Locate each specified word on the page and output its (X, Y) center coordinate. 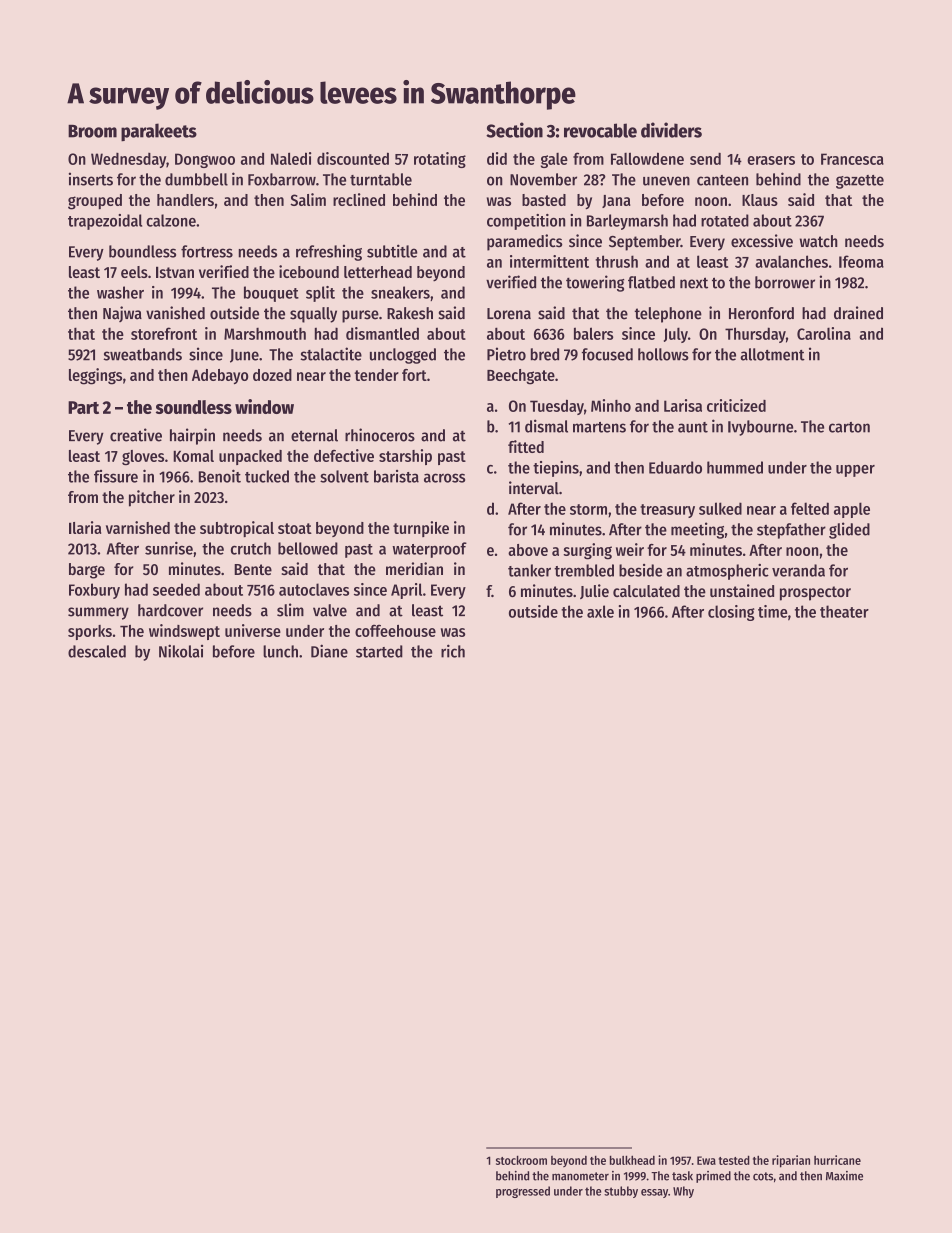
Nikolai (181, 651)
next (694, 283)
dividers (671, 130)
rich (453, 651)
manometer (580, 1176)
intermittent (549, 261)
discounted (353, 158)
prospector (815, 593)
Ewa (706, 1160)
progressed (523, 1192)
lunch (280, 651)
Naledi (291, 158)
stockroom (521, 1160)
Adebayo (220, 376)
